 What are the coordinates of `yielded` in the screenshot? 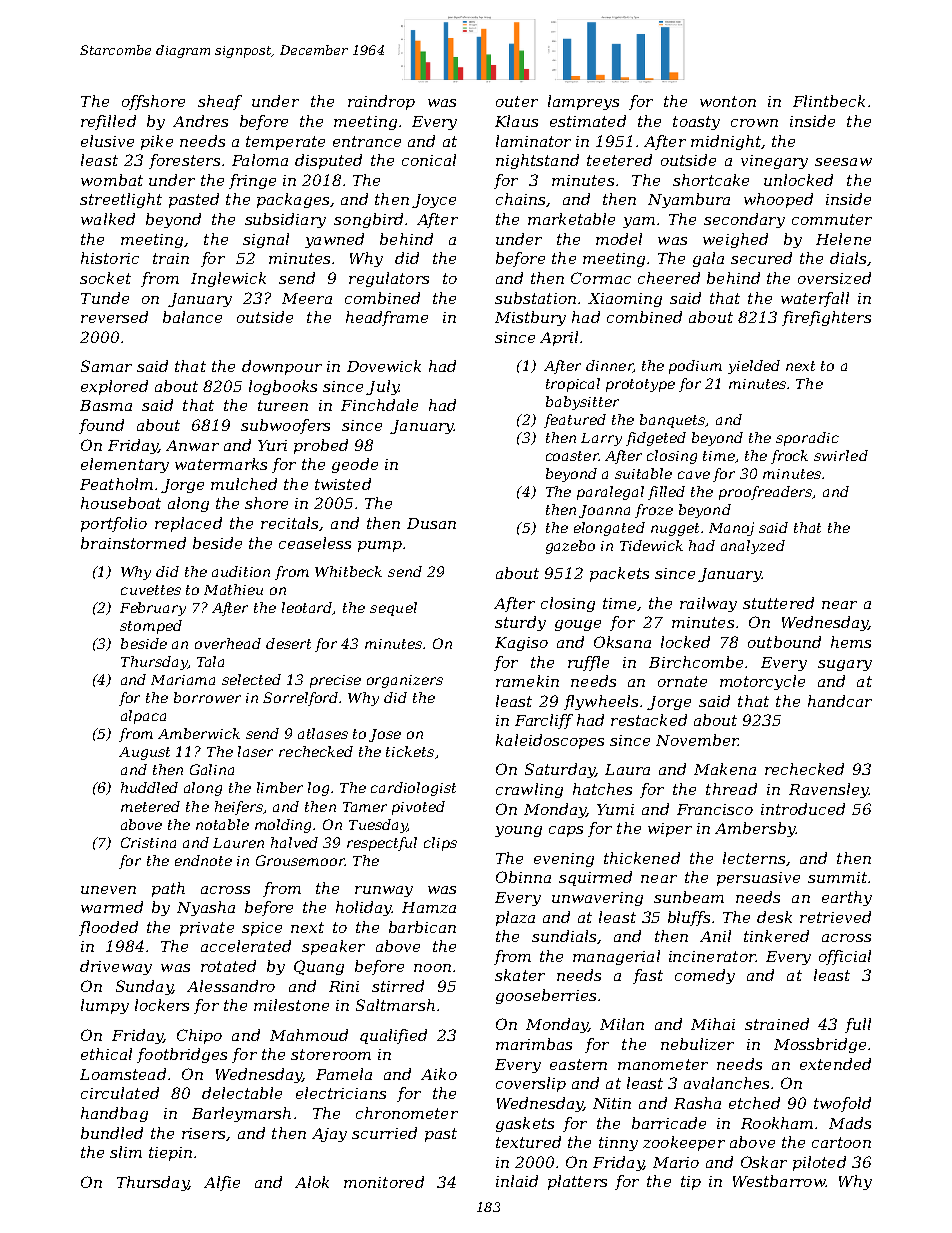 It's located at (754, 367).
